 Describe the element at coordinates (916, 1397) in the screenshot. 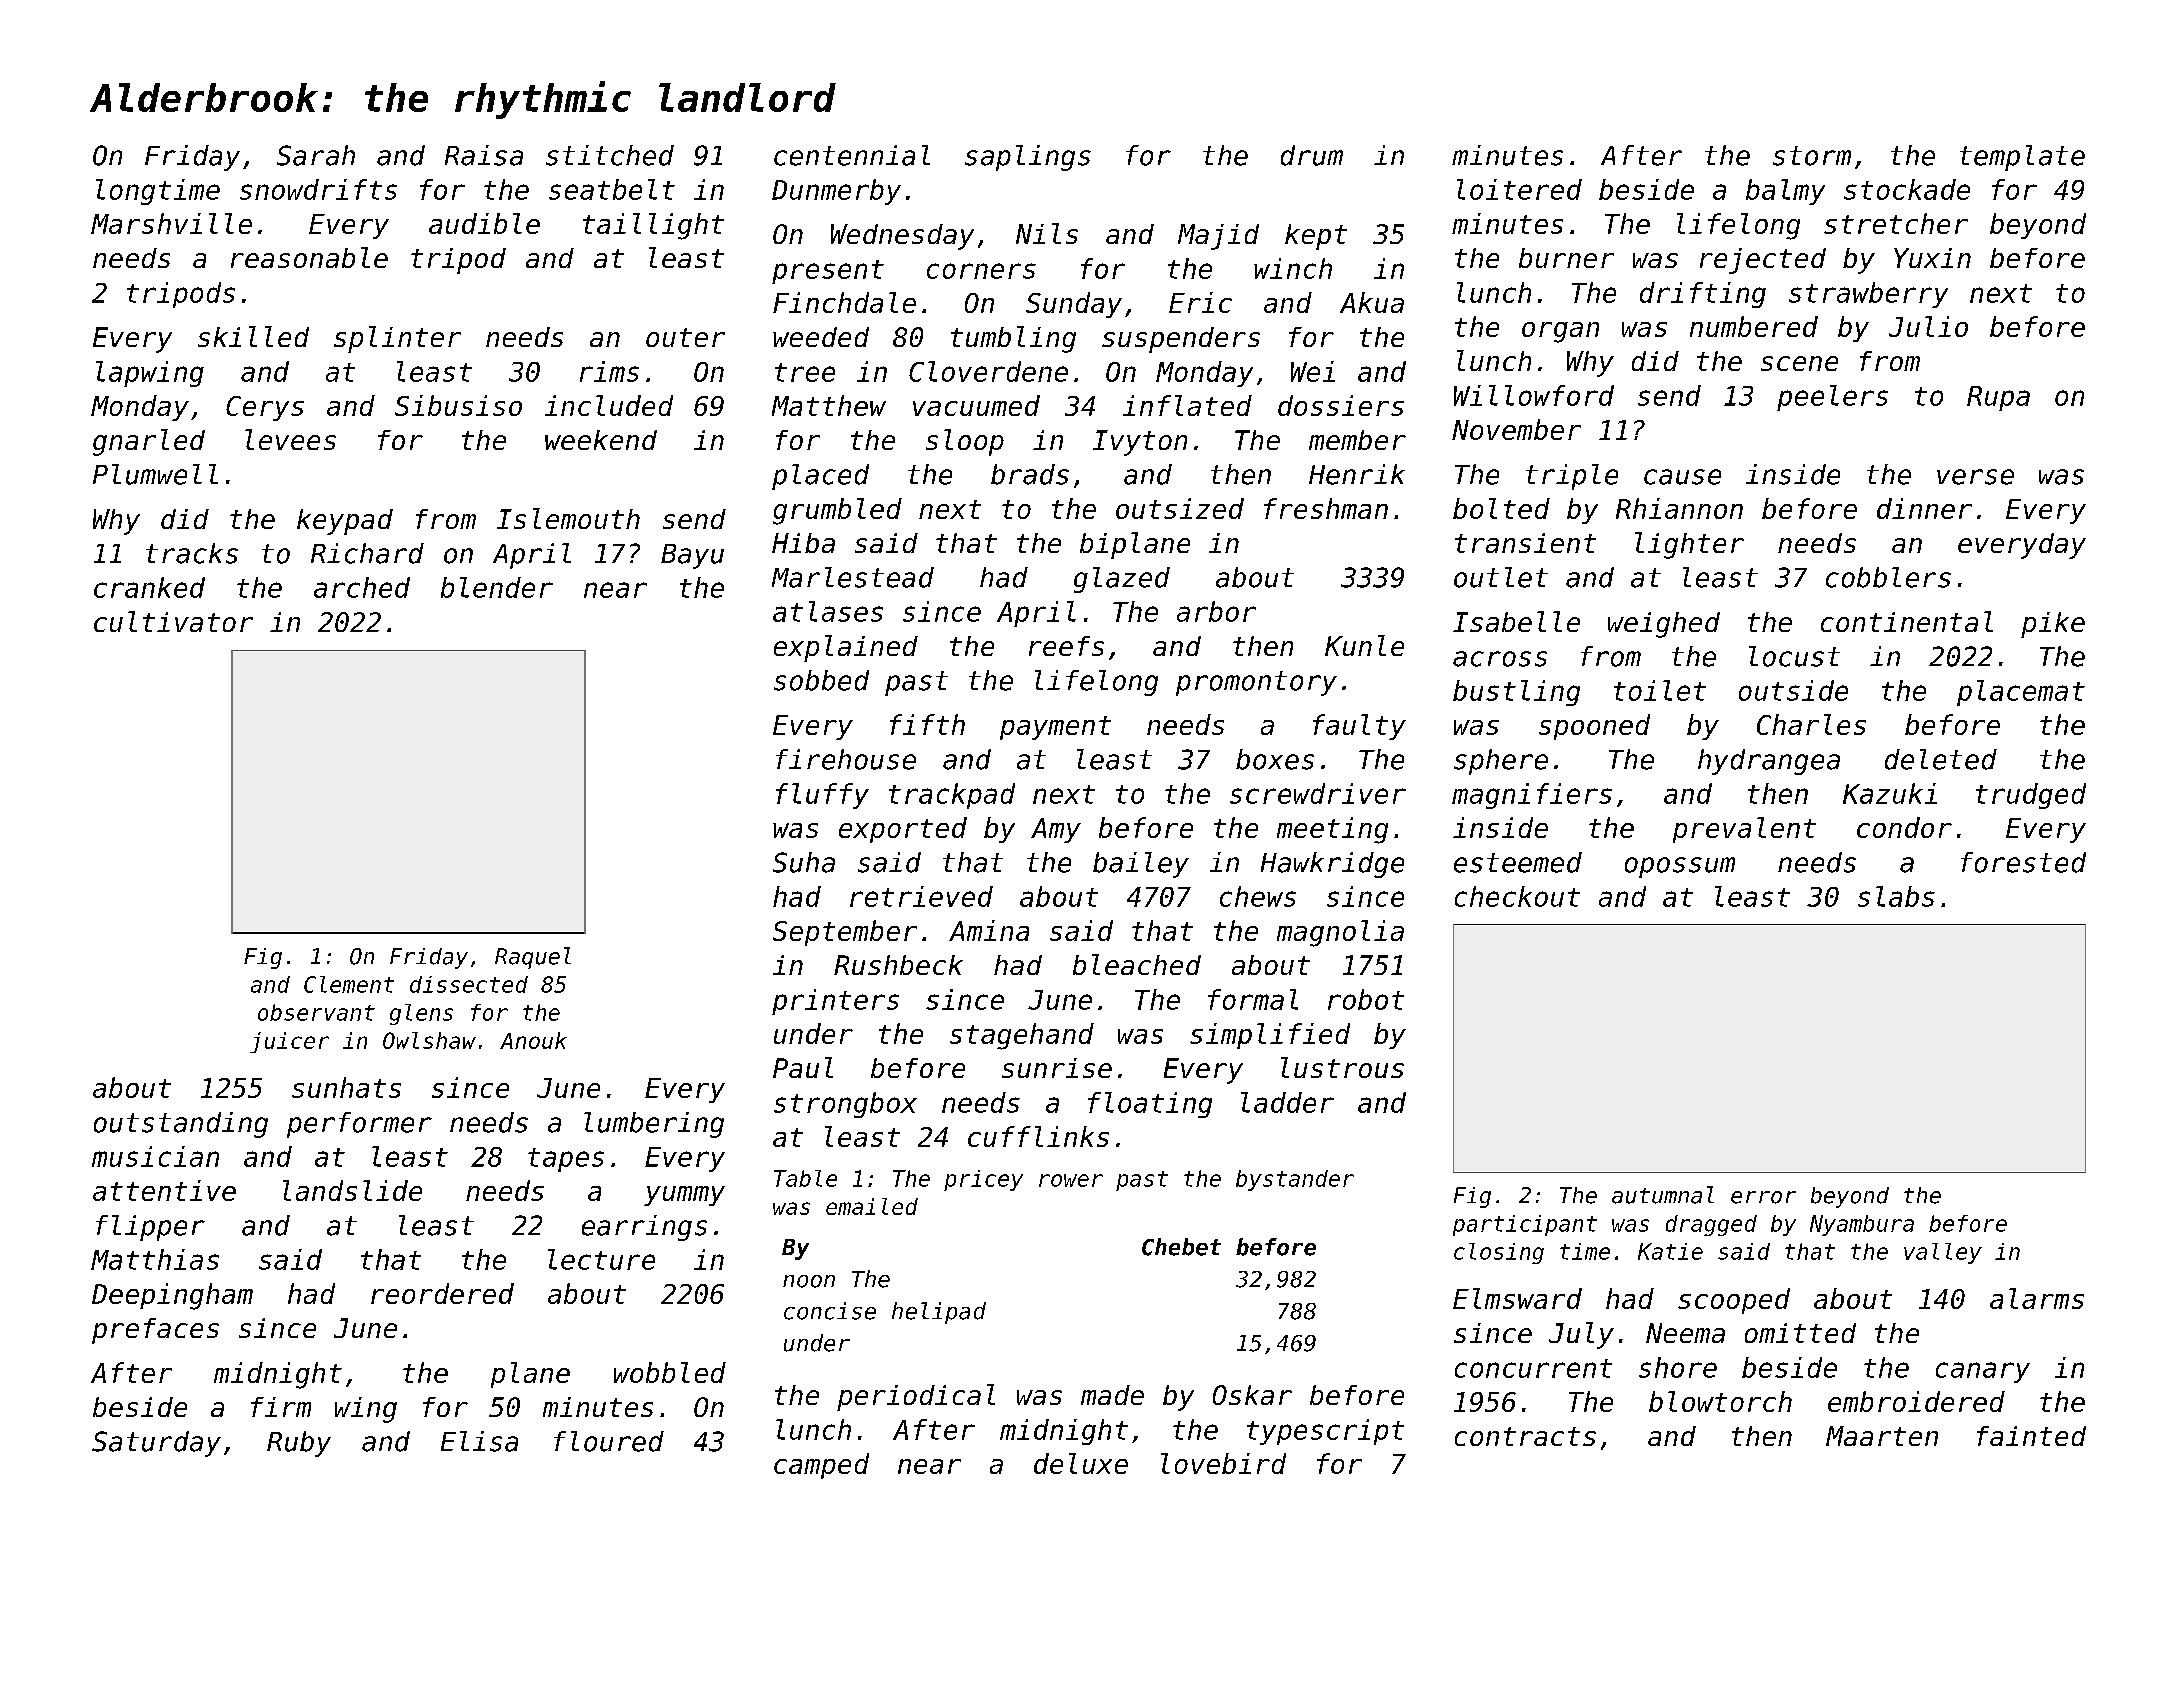

I see `periodical` at that location.
